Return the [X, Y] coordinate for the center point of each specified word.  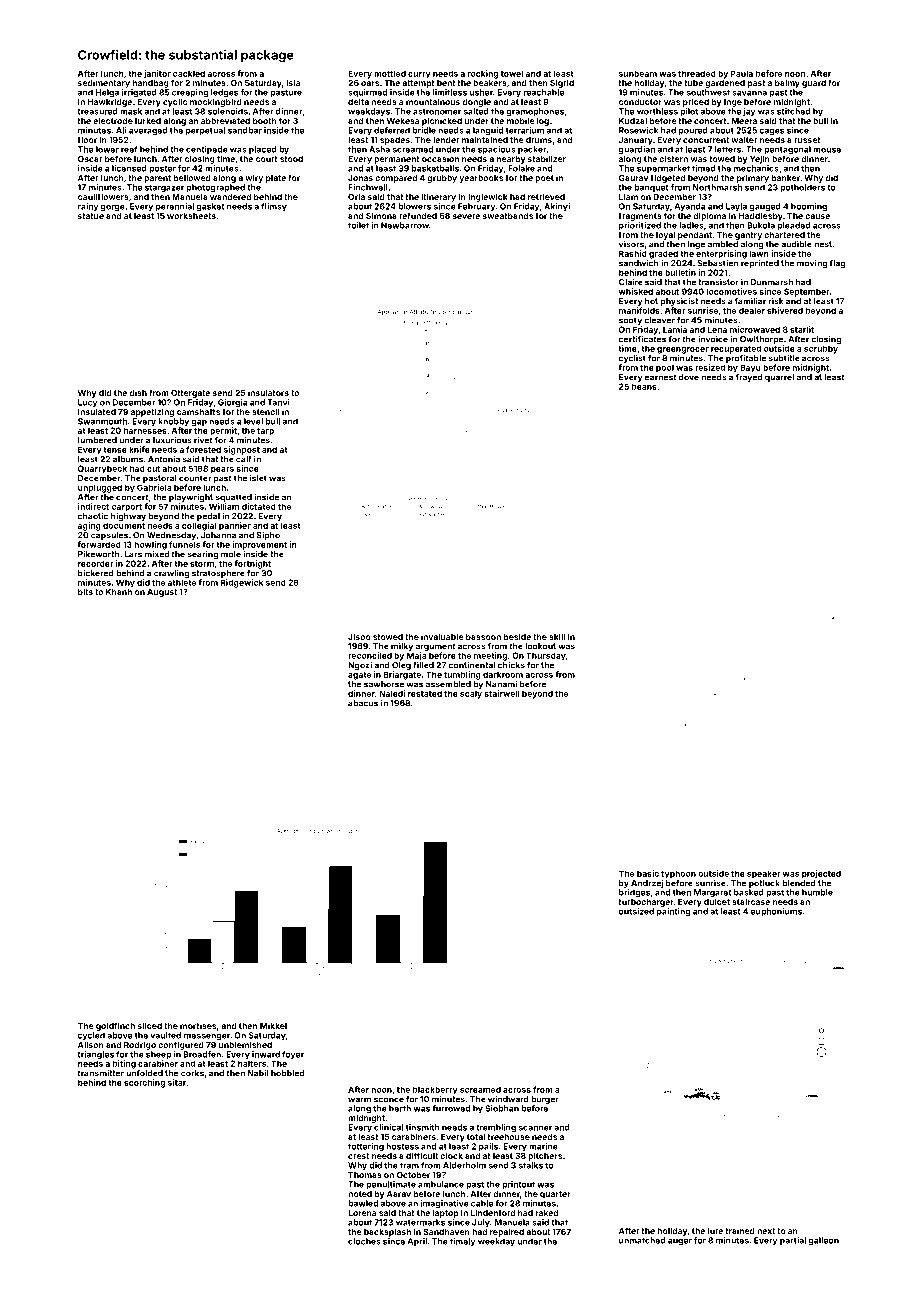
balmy [787, 84]
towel [512, 73]
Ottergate [190, 393]
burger [545, 1100]
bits [85, 591]
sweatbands [508, 216]
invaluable [442, 636]
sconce [389, 1100]
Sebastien [717, 263]
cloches [364, 1241]
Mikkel [273, 1025]
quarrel [779, 378]
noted [360, 1194]
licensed [129, 168]
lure [715, 1231]
